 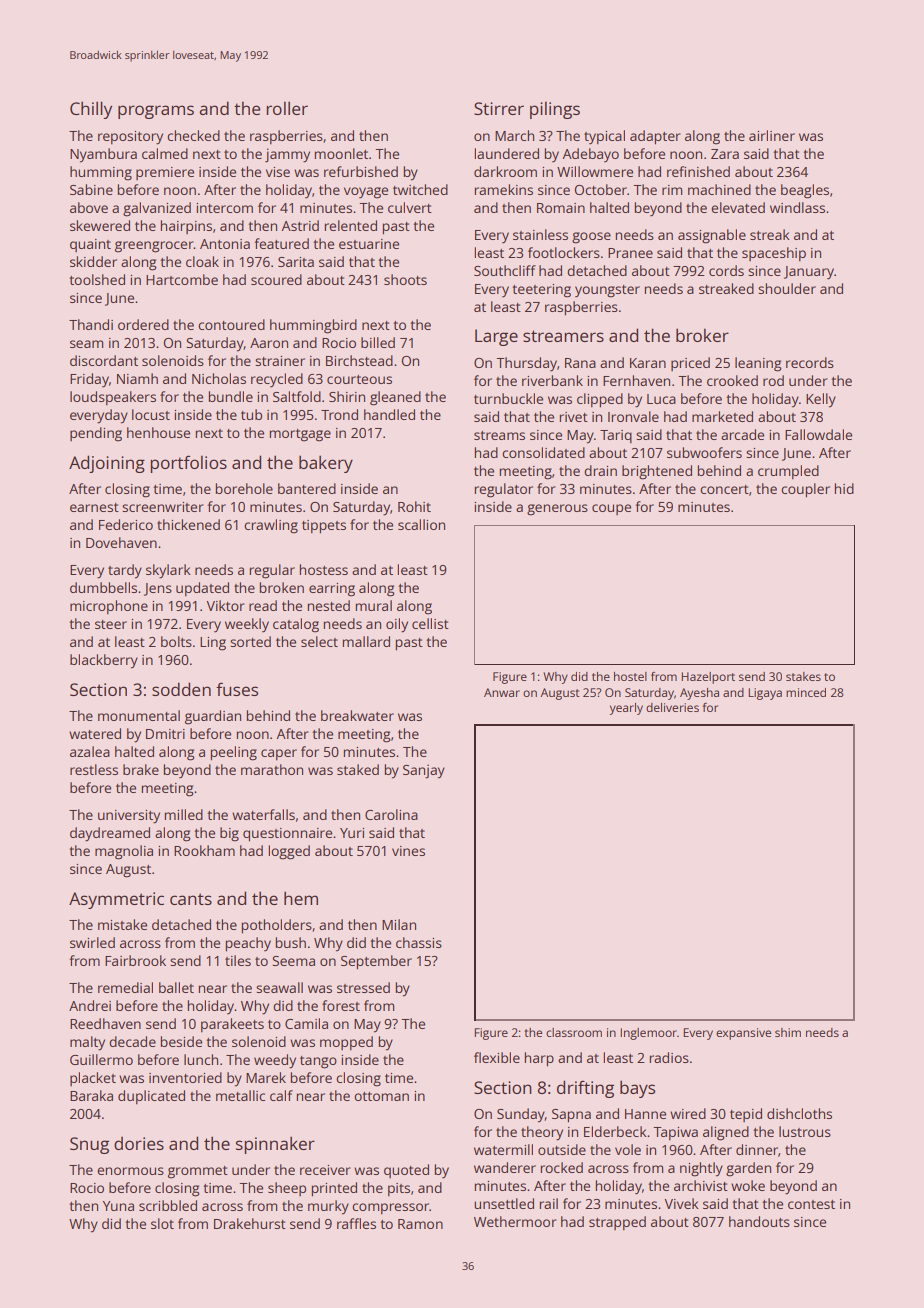 I want to click on shim, so click(x=788, y=1032).
